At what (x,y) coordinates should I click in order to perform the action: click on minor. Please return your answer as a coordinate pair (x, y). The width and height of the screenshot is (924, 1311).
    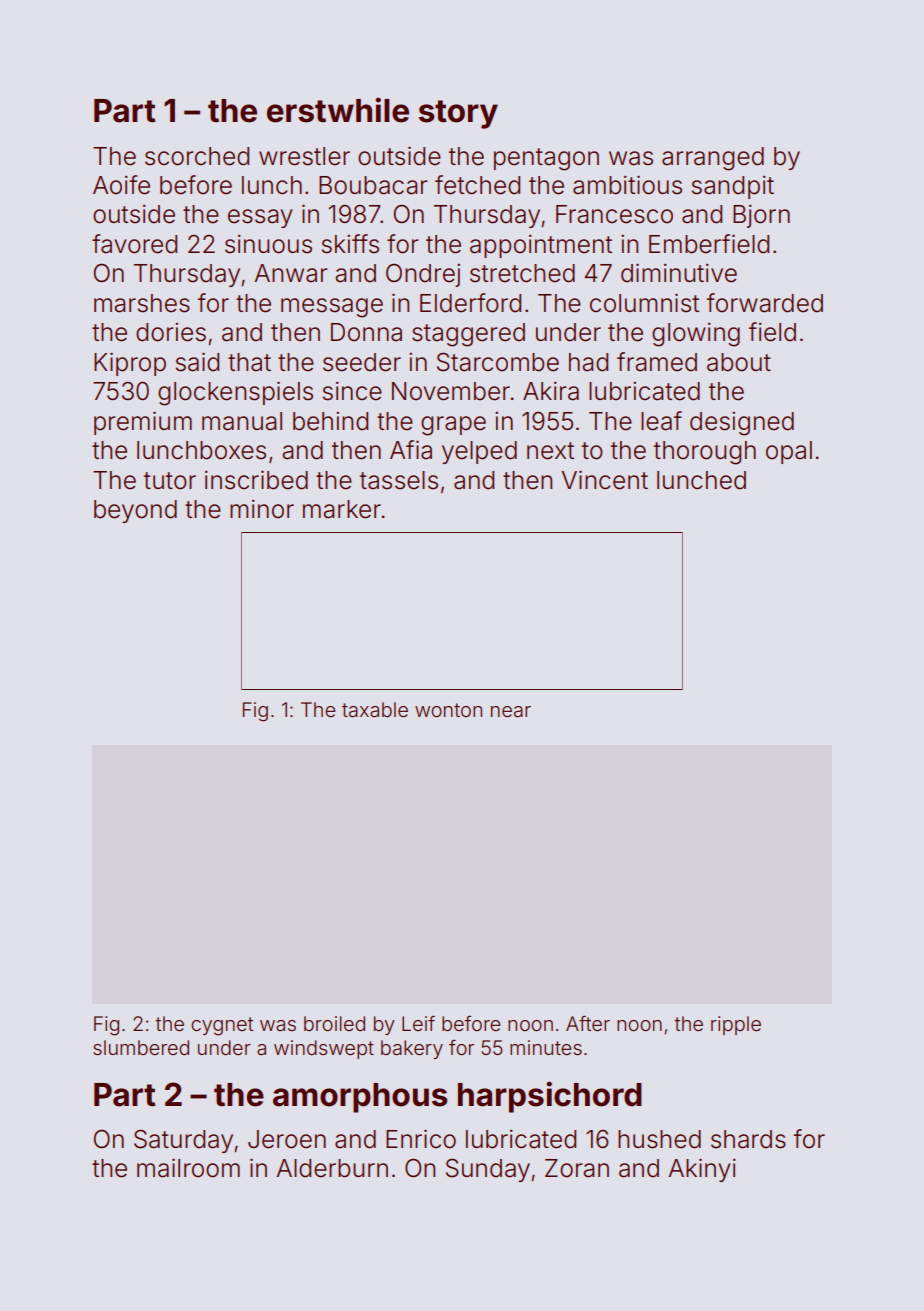
    Looking at the image, I should click on (262, 509).
